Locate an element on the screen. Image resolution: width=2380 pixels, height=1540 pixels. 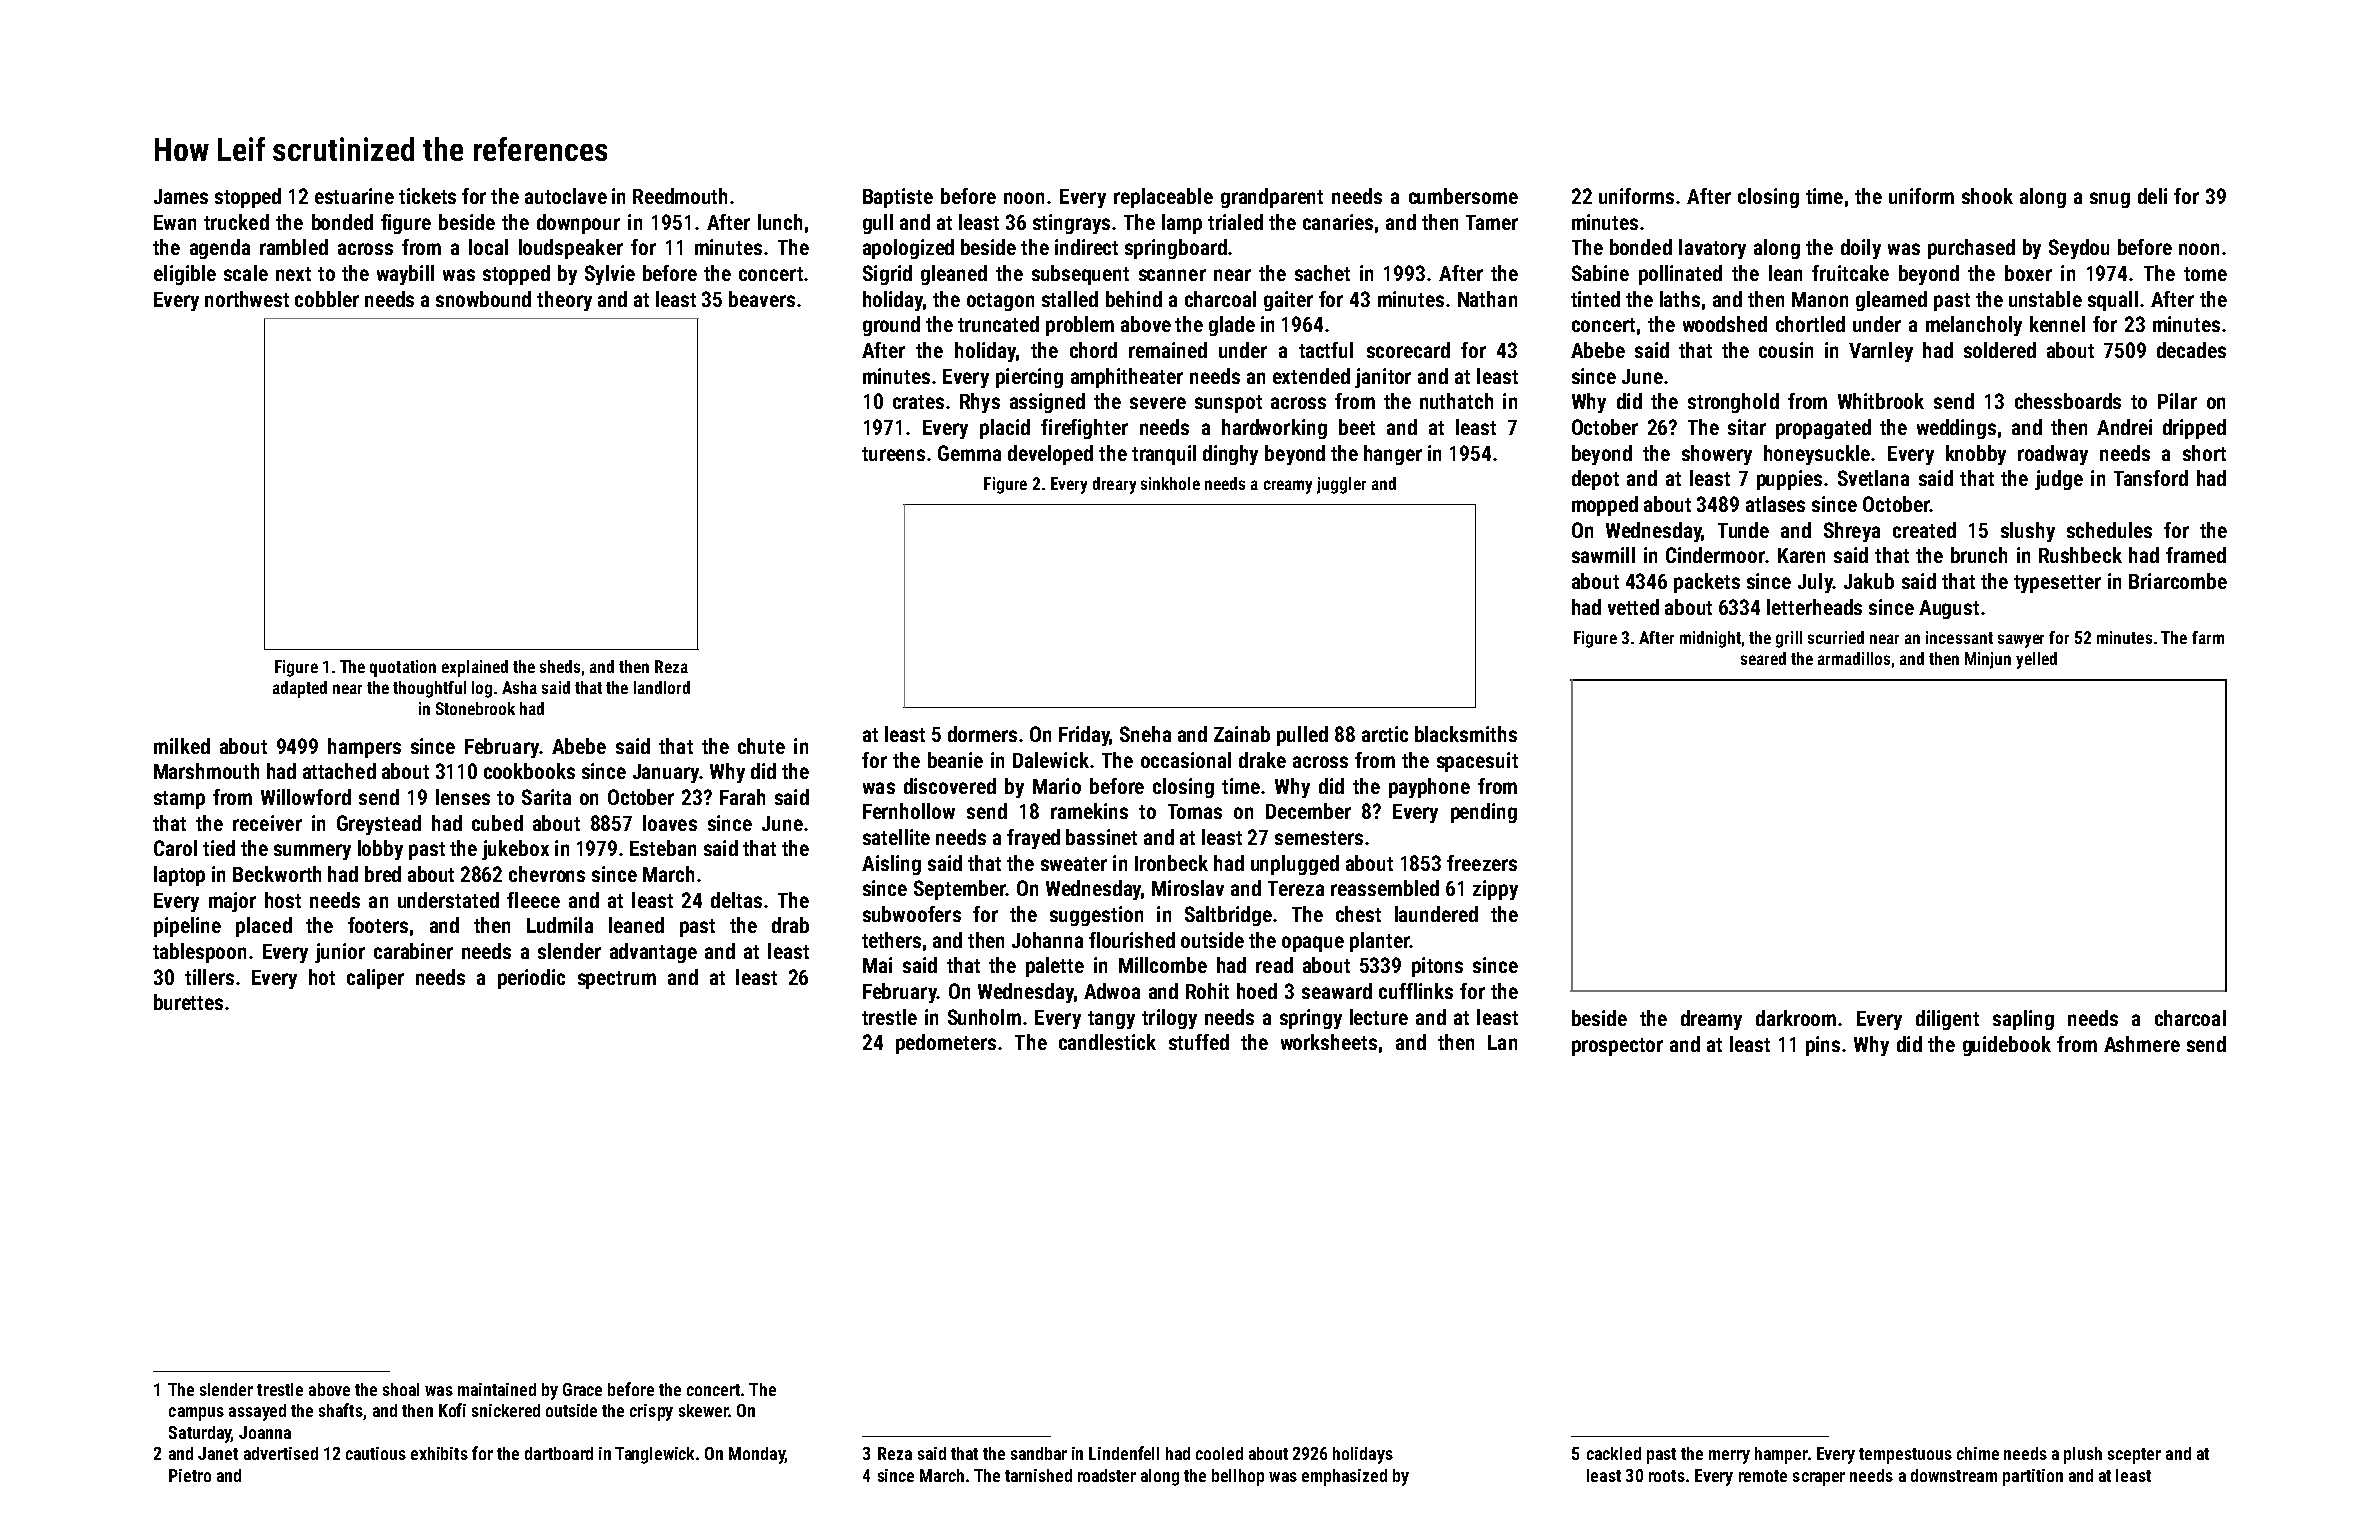
burettes is located at coordinates (188, 1002).
